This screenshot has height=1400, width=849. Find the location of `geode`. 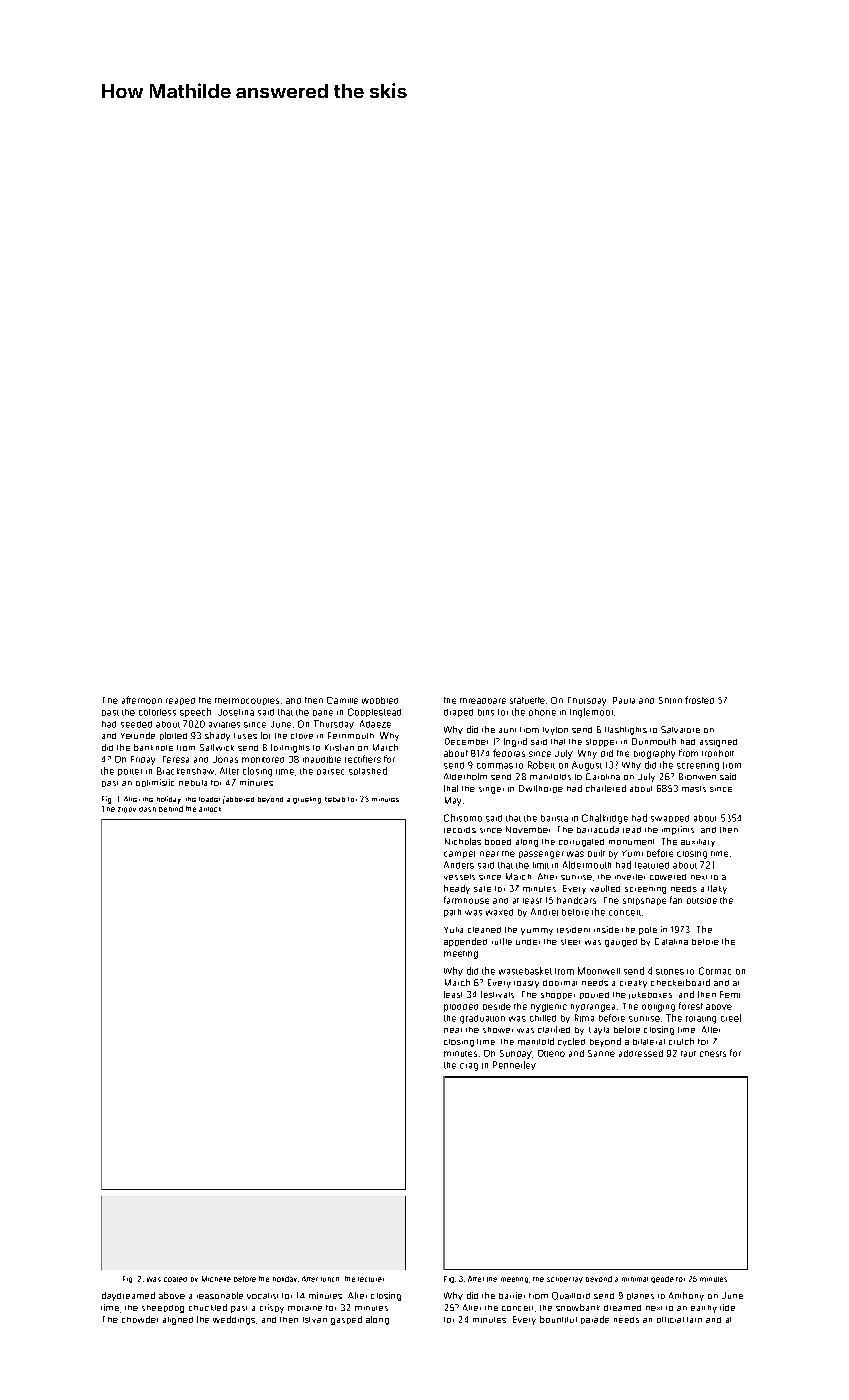

geode is located at coordinates (662, 1279).
